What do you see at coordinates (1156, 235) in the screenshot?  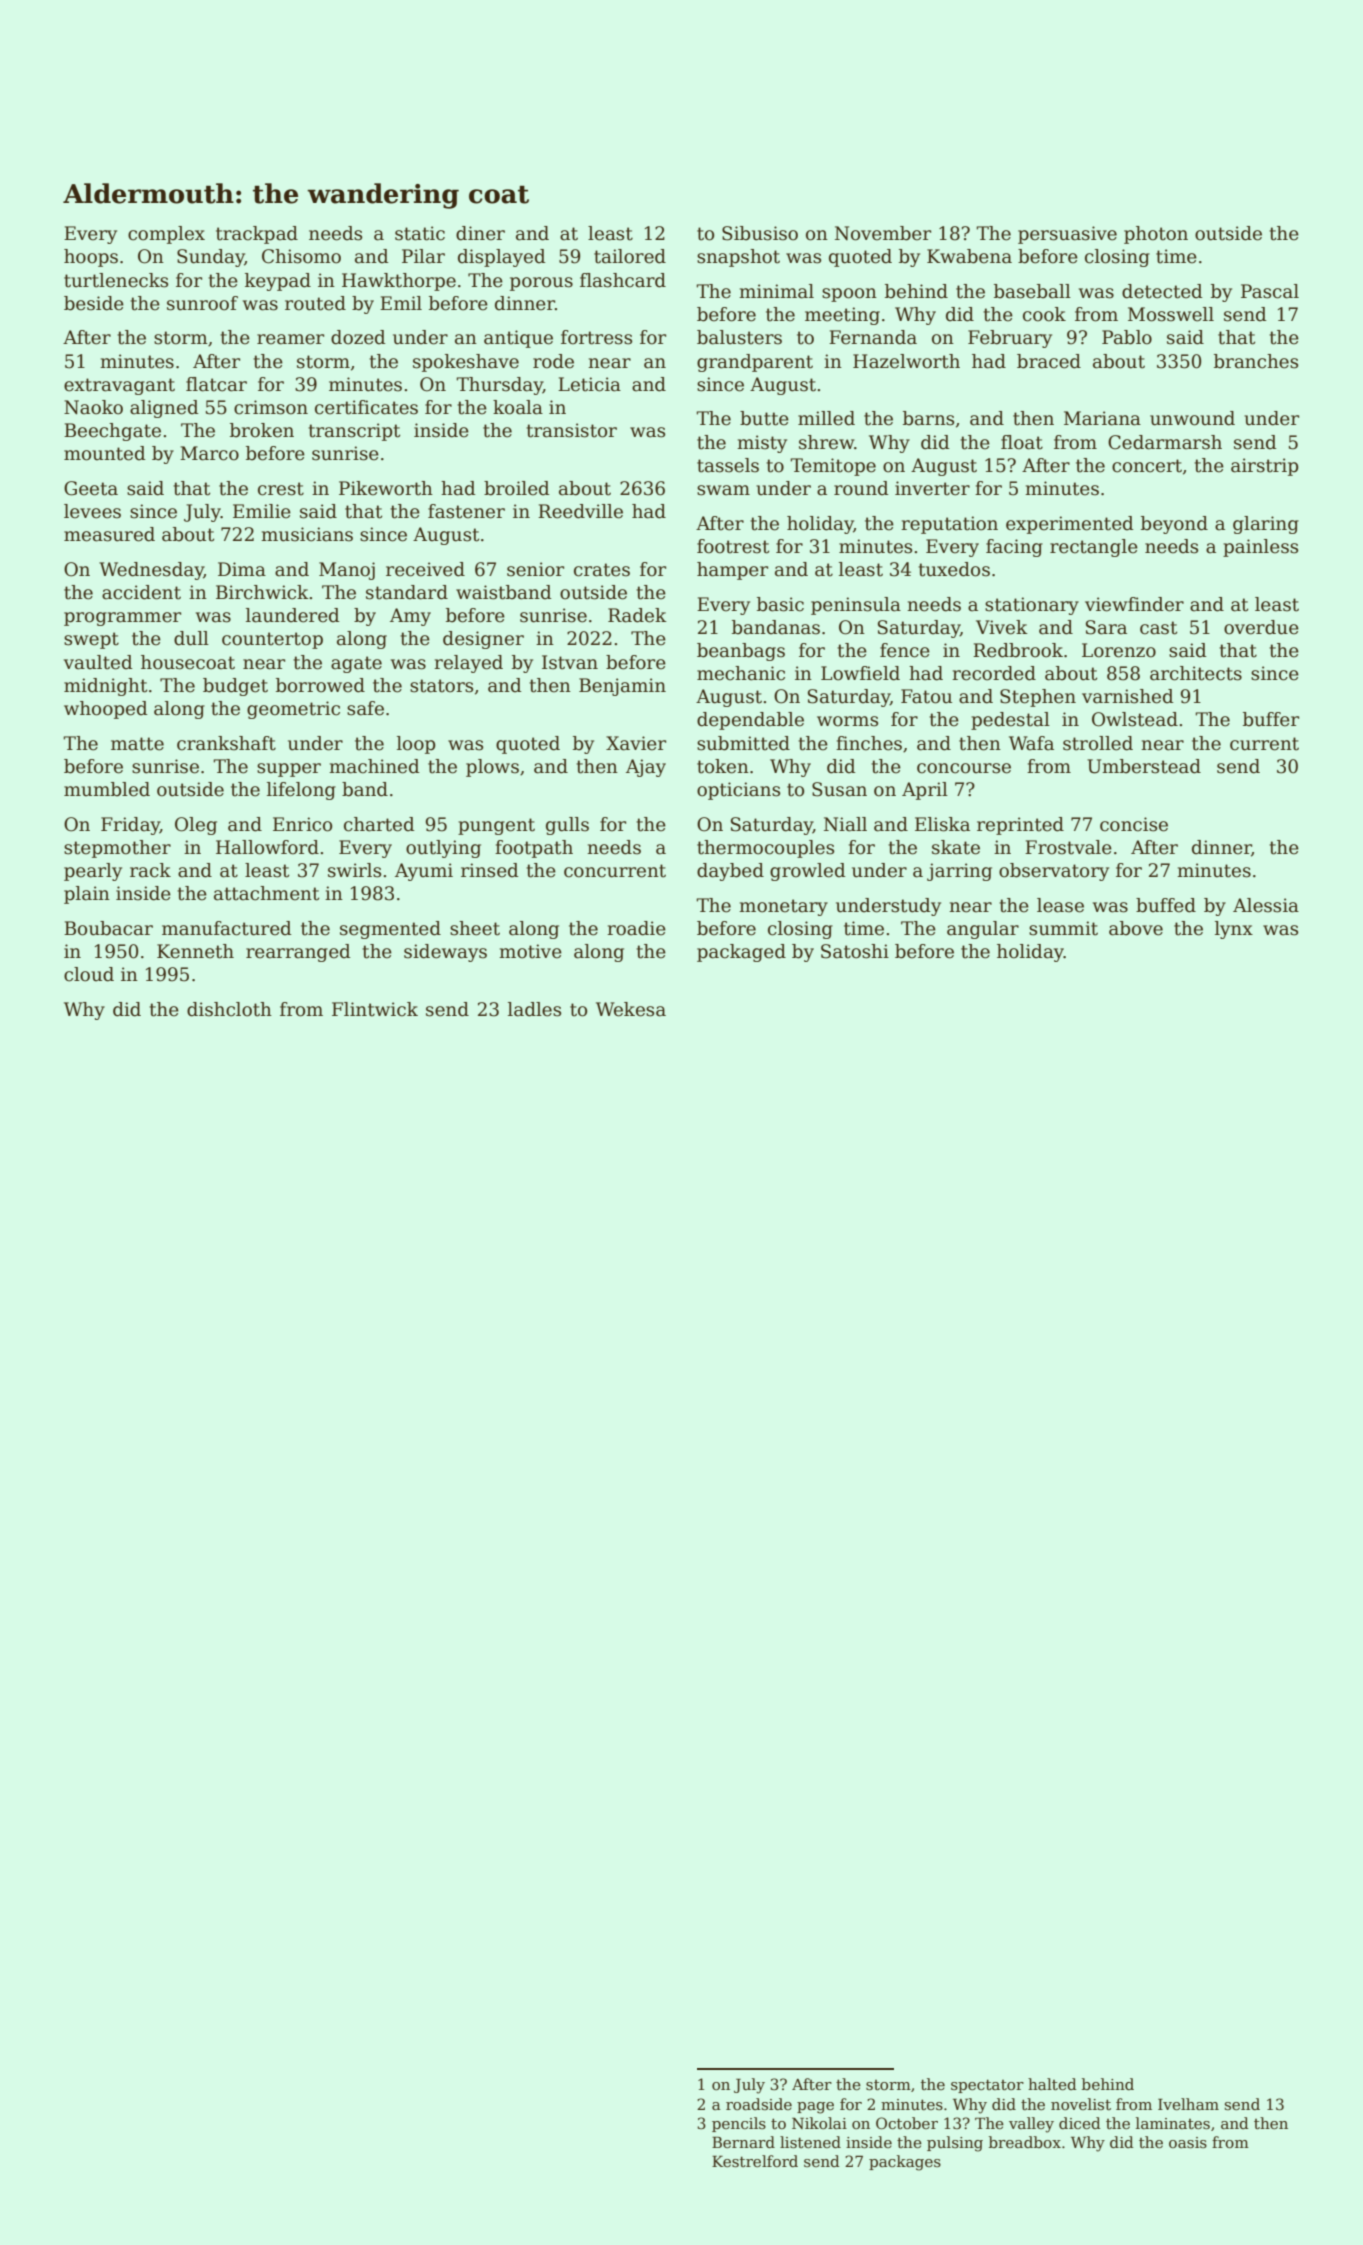 I see `photon` at bounding box center [1156, 235].
